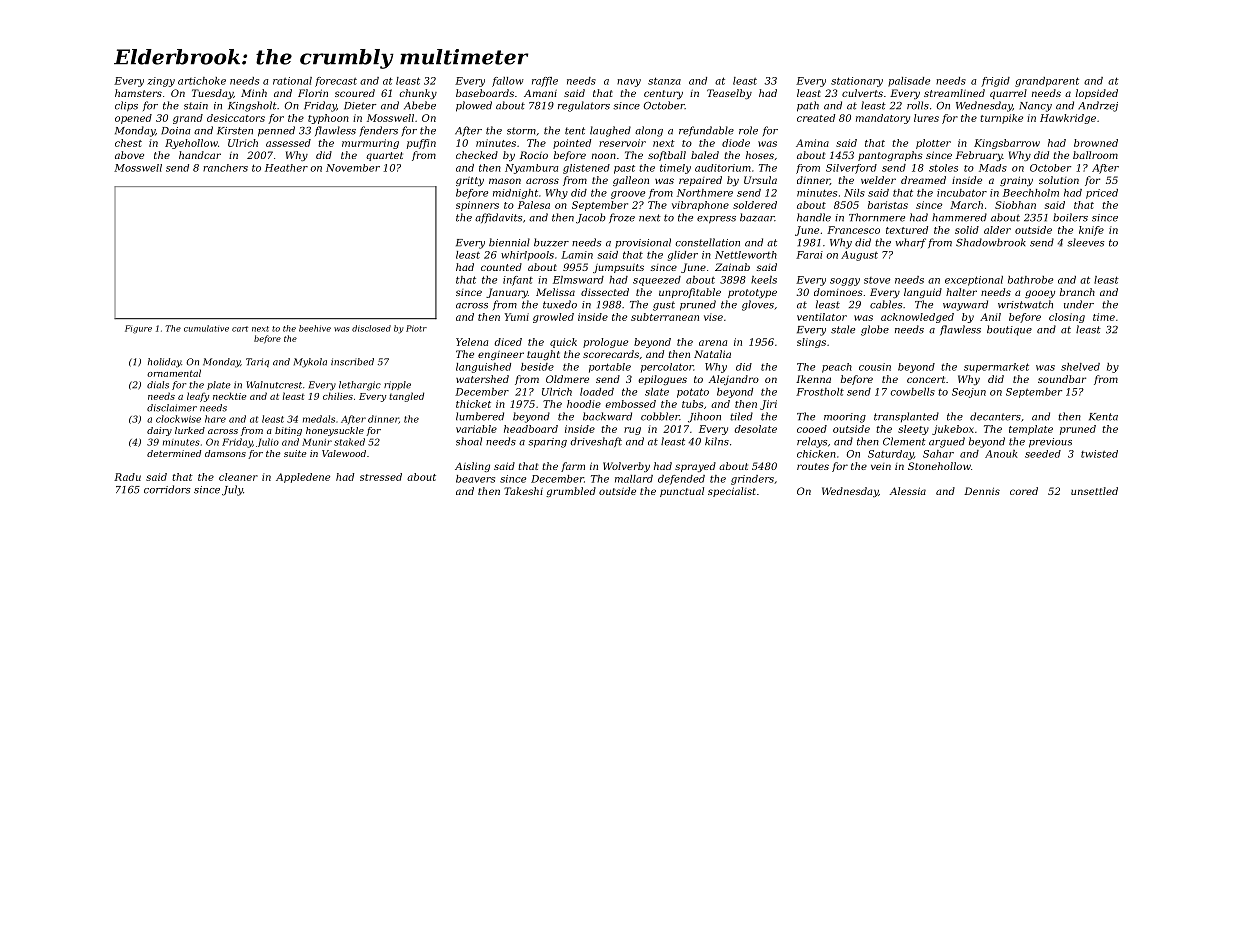 This screenshot has height=952, width=1233. What do you see at coordinates (909, 82) in the screenshot?
I see `palisade` at bounding box center [909, 82].
